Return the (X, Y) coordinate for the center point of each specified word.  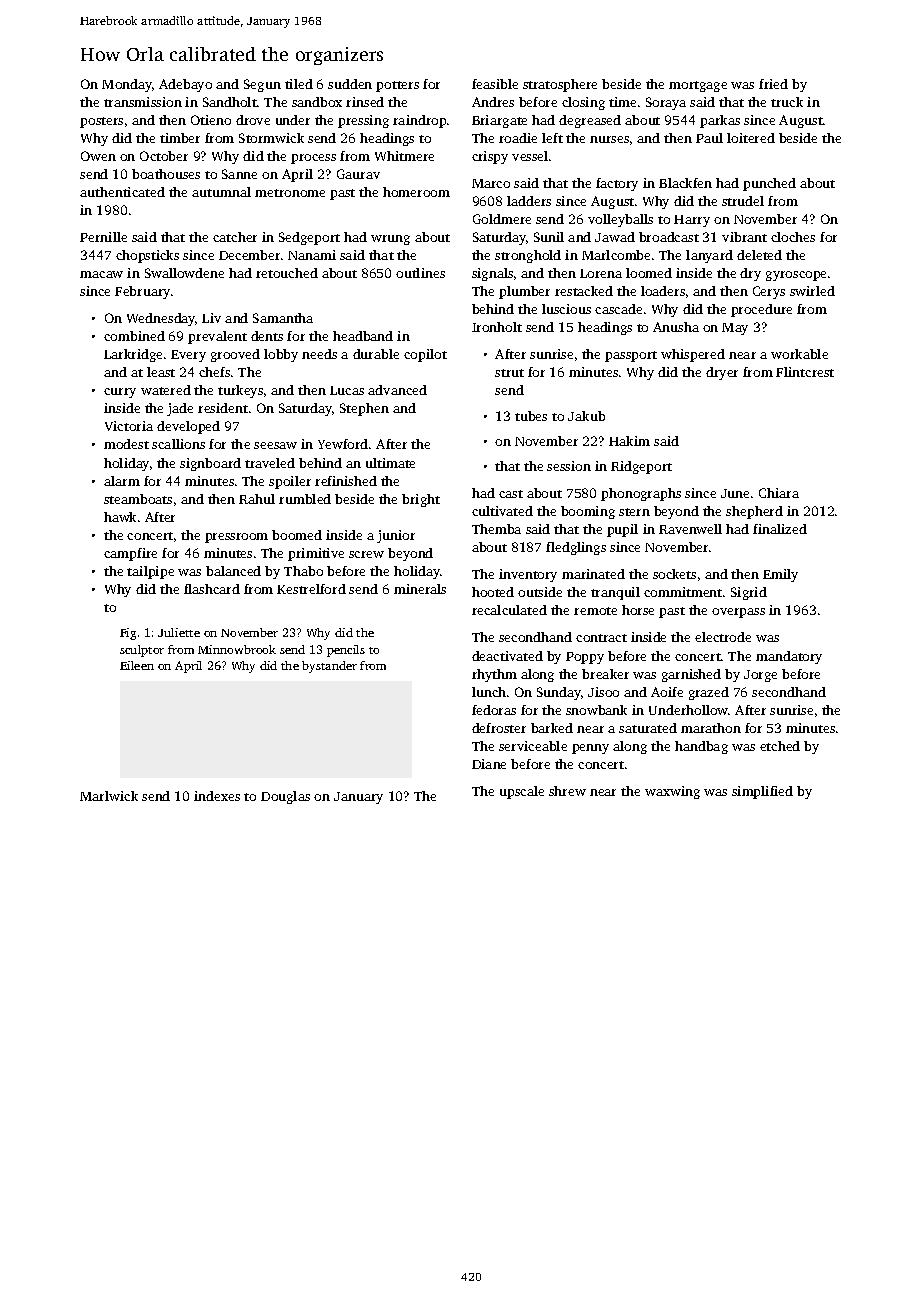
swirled (812, 291)
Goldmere (502, 219)
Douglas (285, 797)
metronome (290, 193)
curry (120, 393)
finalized (780, 529)
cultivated (502, 511)
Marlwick (109, 796)
